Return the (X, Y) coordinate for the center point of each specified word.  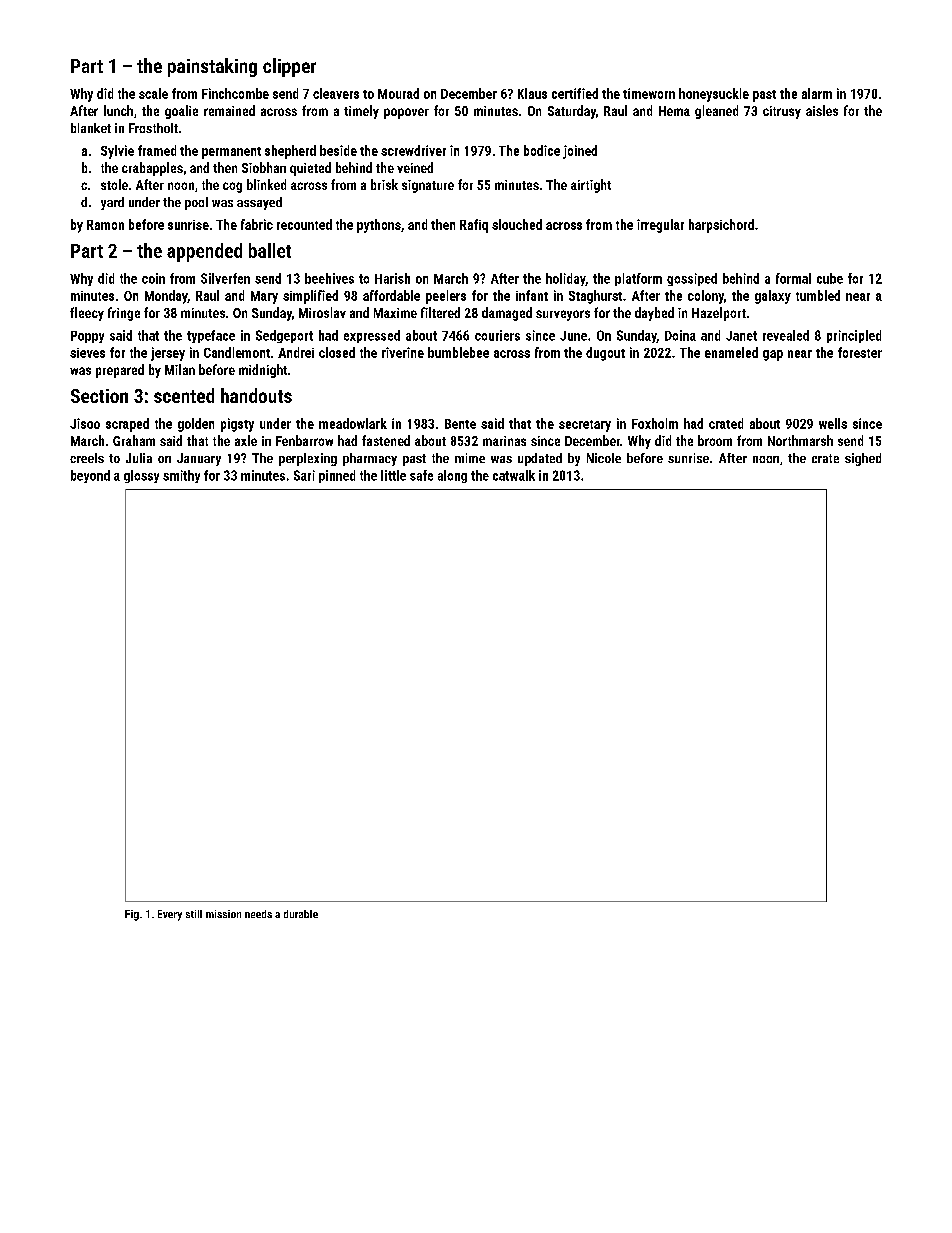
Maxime (395, 313)
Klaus (532, 93)
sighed (863, 459)
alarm (817, 93)
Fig (132, 915)
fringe (124, 314)
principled (854, 336)
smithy (181, 476)
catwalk (514, 475)
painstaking (212, 67)
